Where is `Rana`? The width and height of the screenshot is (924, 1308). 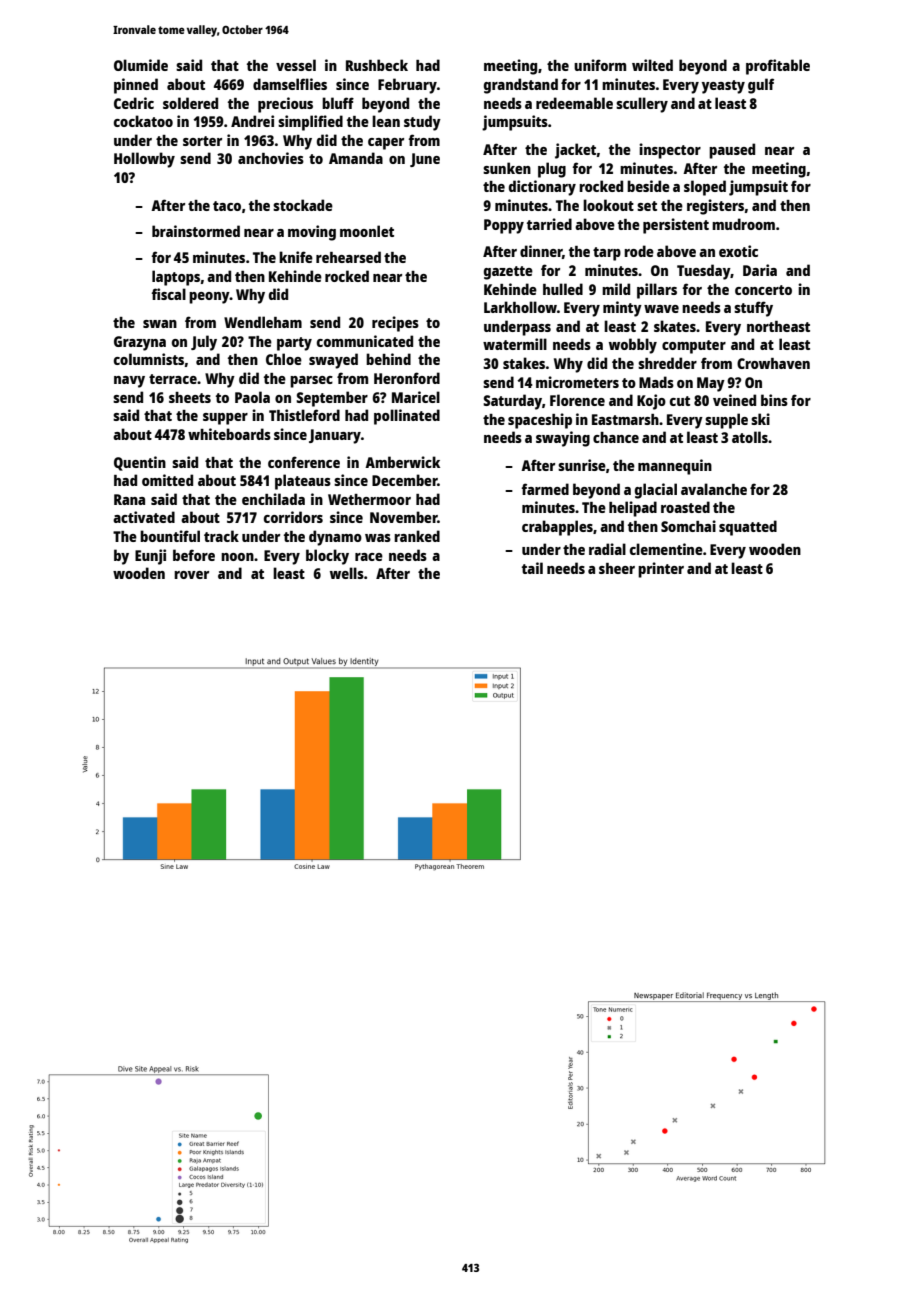
Rana is located at coordinates (129, 499).
